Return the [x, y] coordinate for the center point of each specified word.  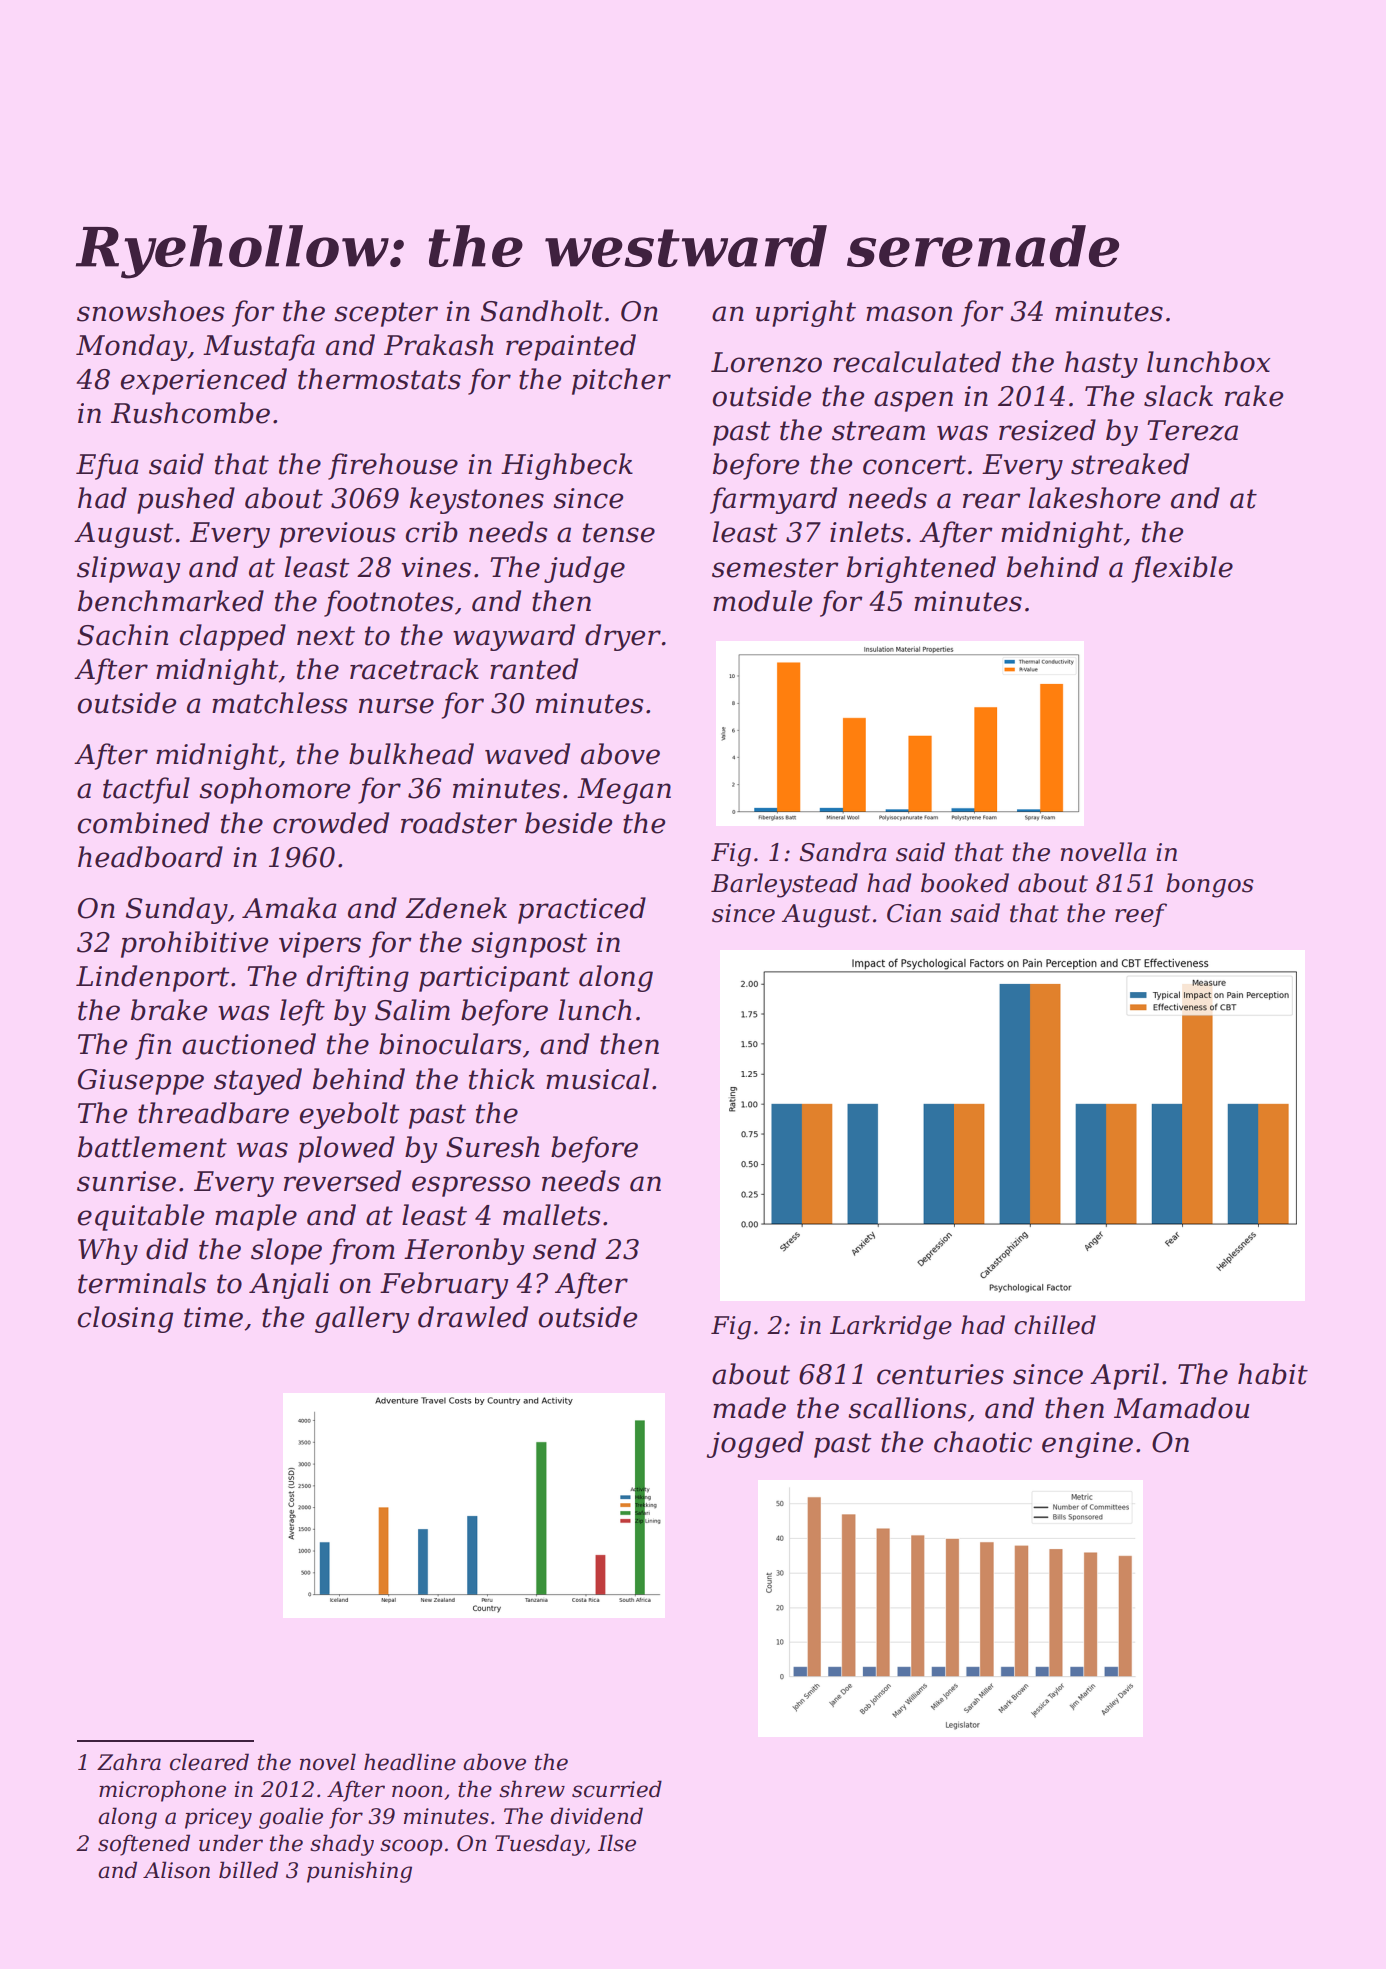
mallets [551, 1215]
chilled [1055, 1325]
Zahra [129, 1762]
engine [1087, 1445]
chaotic [983, 1442]
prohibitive [194, 944]
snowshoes [150, 311]
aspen [913, 401]
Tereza [1192, 430]
